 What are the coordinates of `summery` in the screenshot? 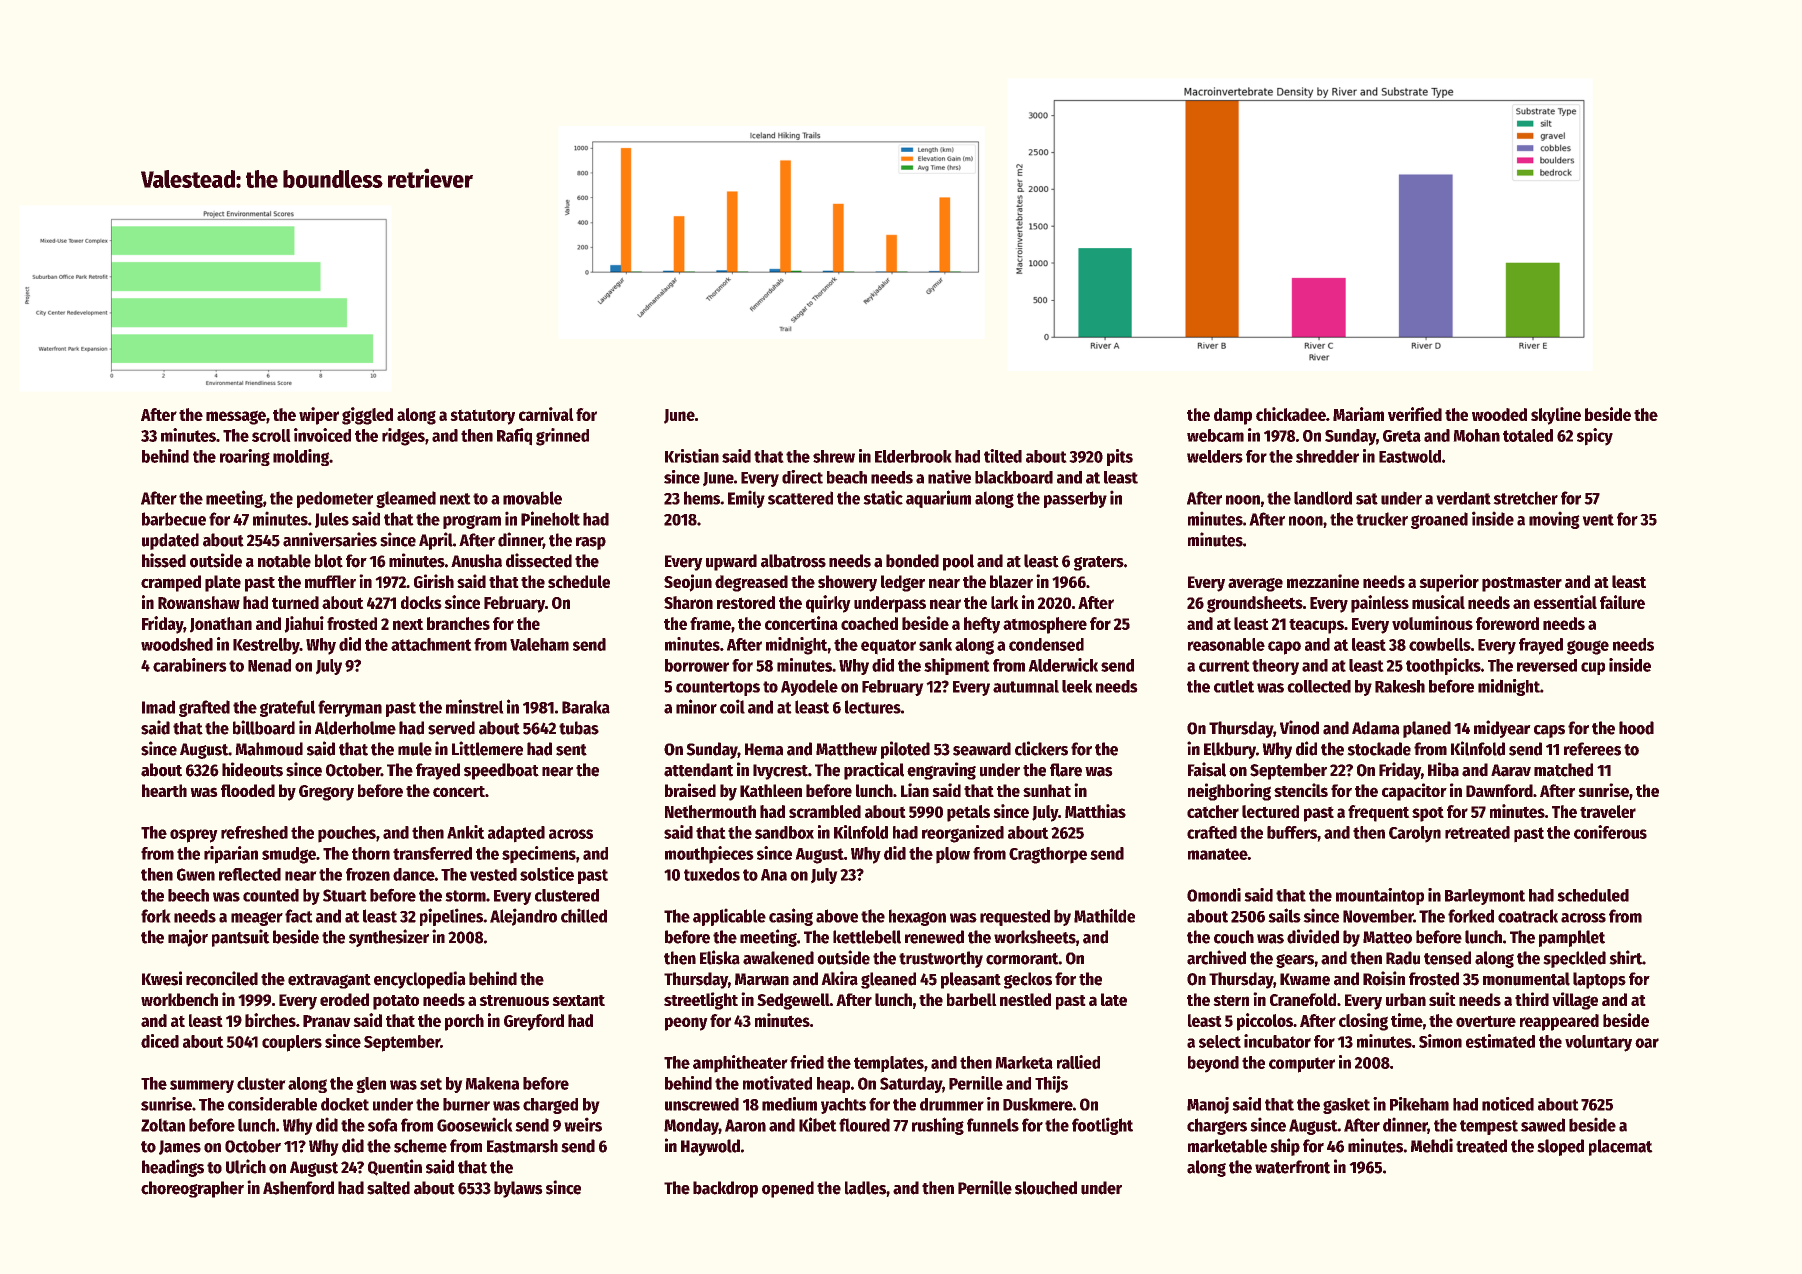 It's located at (202, 1086).
